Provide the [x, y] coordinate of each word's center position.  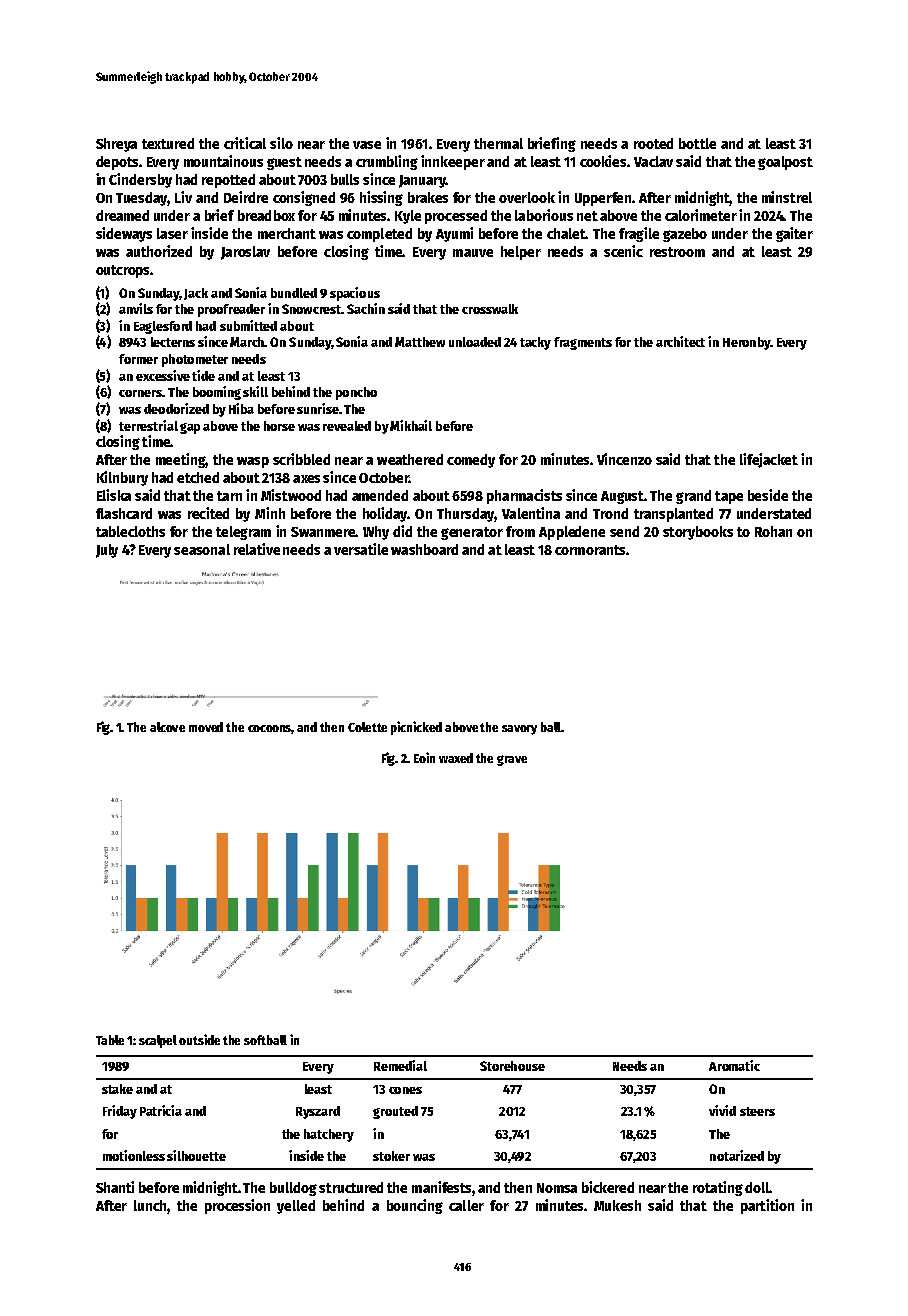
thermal [498, 143]
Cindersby [140, 180]
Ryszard [318, 1112]
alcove [167, 727]
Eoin [424, 757]
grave [512, 760]
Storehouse [512, 1066]
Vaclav [653, 161]
